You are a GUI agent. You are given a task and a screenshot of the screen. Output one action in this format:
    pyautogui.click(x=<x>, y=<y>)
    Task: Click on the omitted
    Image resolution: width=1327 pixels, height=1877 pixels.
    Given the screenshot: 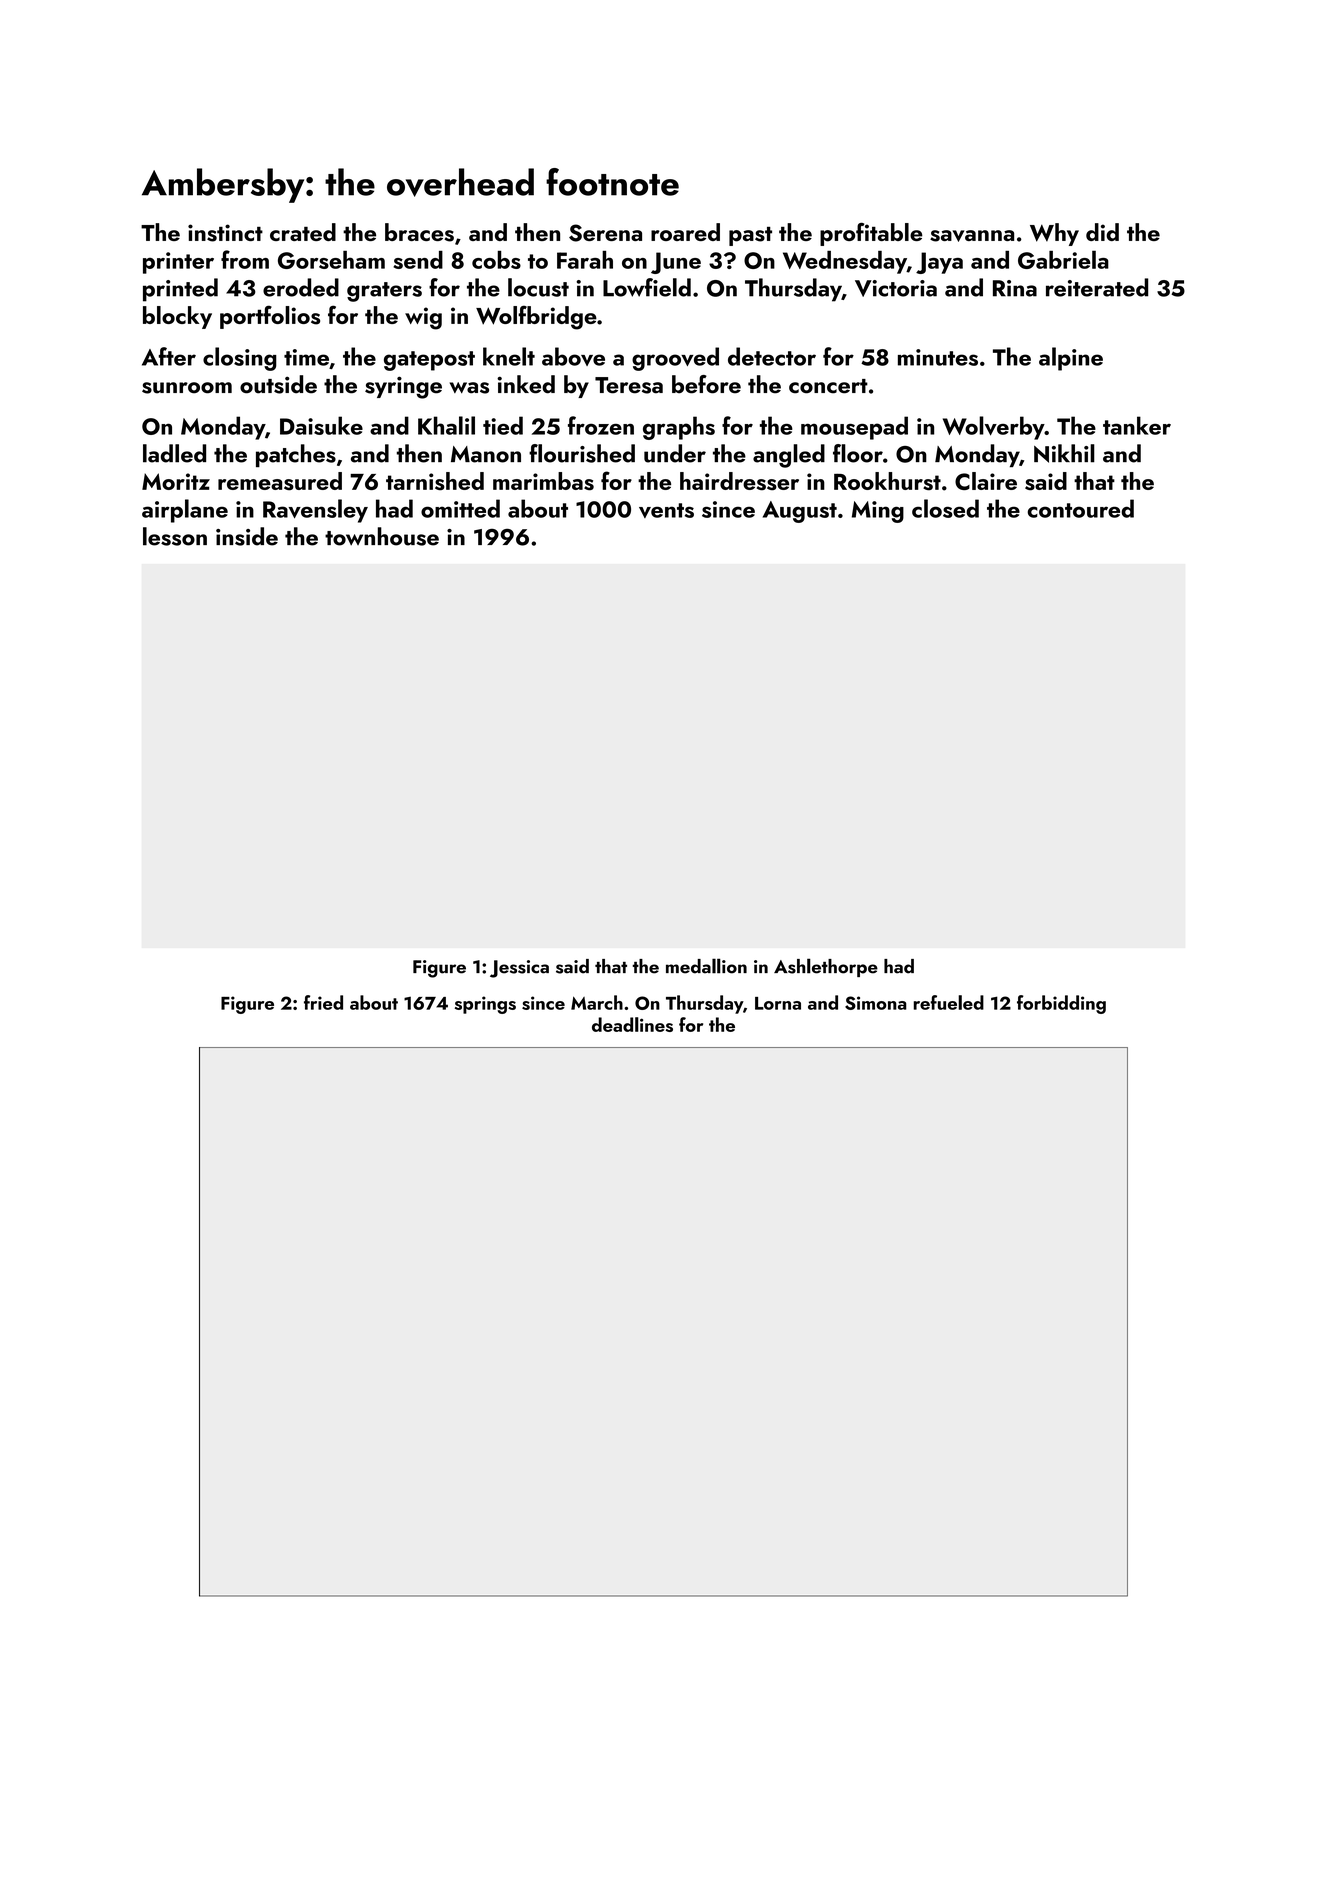 What is the action you would take?
    pyautogui.click(x=460, y=508)
